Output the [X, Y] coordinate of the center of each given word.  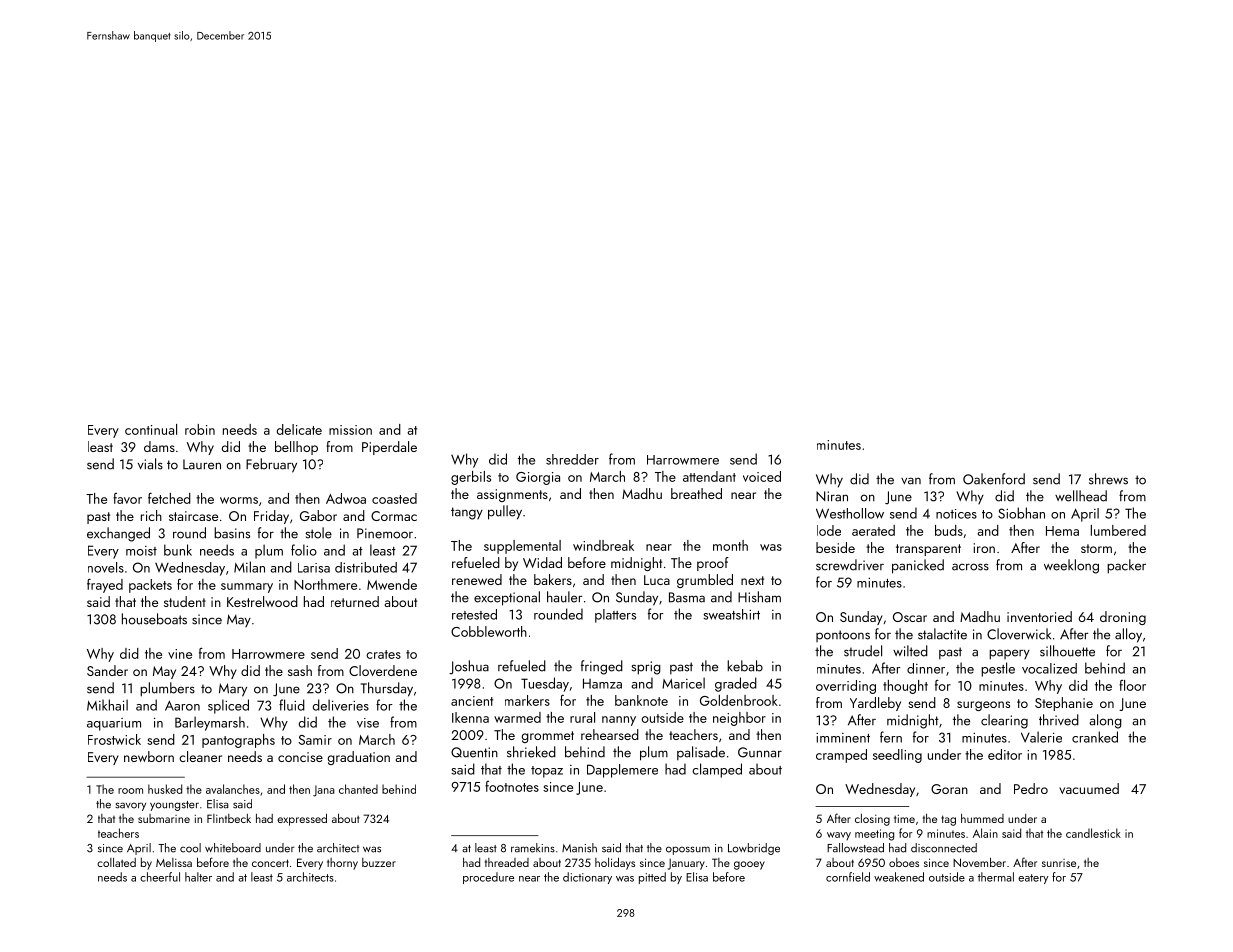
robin [200, 429]
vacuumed [1089, 788]
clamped [717, 770]
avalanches [233, 789]
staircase [193, 516]
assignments [512, 495]
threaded [507, 862]
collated [116, 862]
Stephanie [1064, 704]
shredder [572, 459]
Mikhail [107, 705]
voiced [762, 476]
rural [582, 717]
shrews [1108, 479]
